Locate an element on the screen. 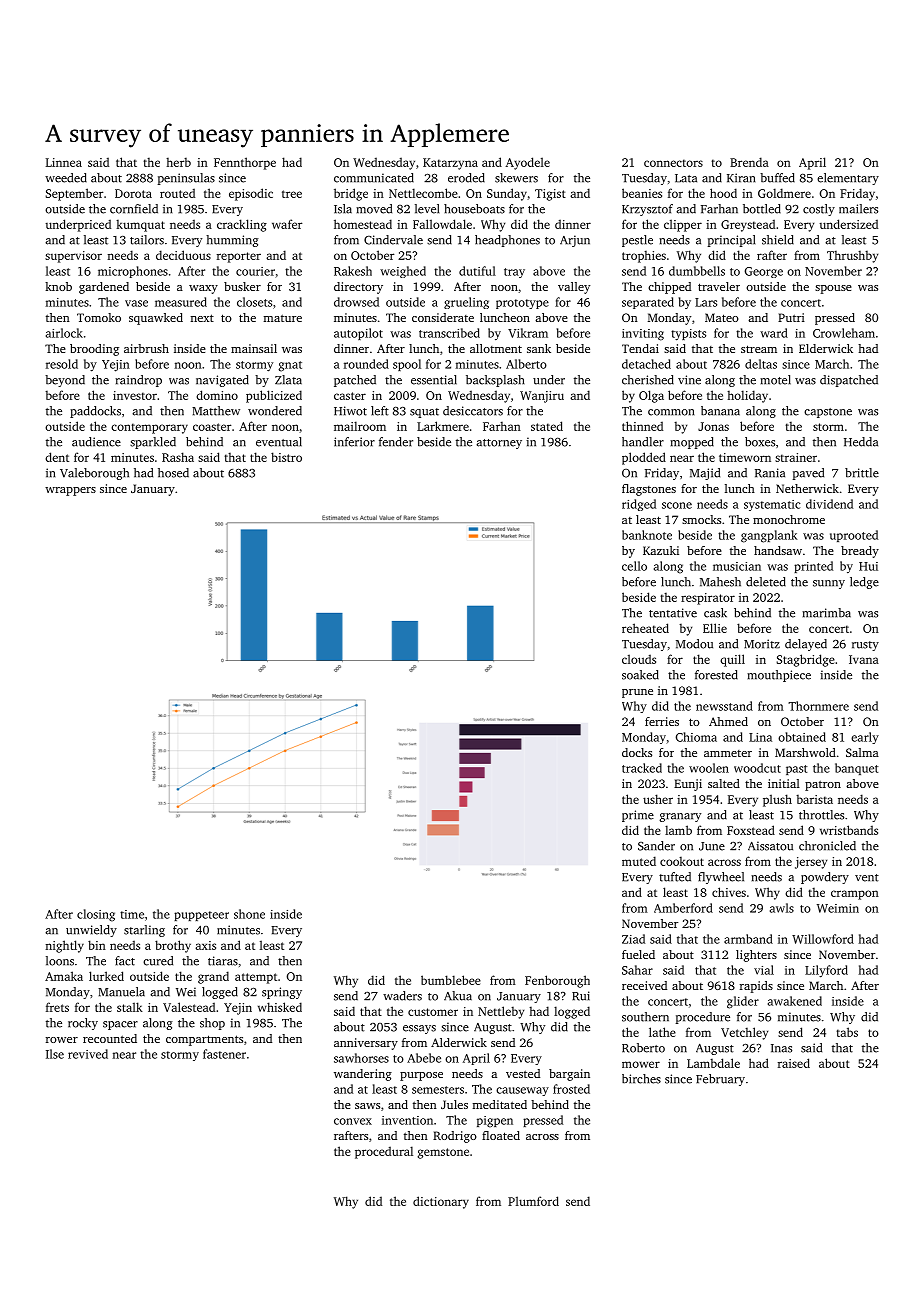  Ayodele is located at coordinates (527, 163).
